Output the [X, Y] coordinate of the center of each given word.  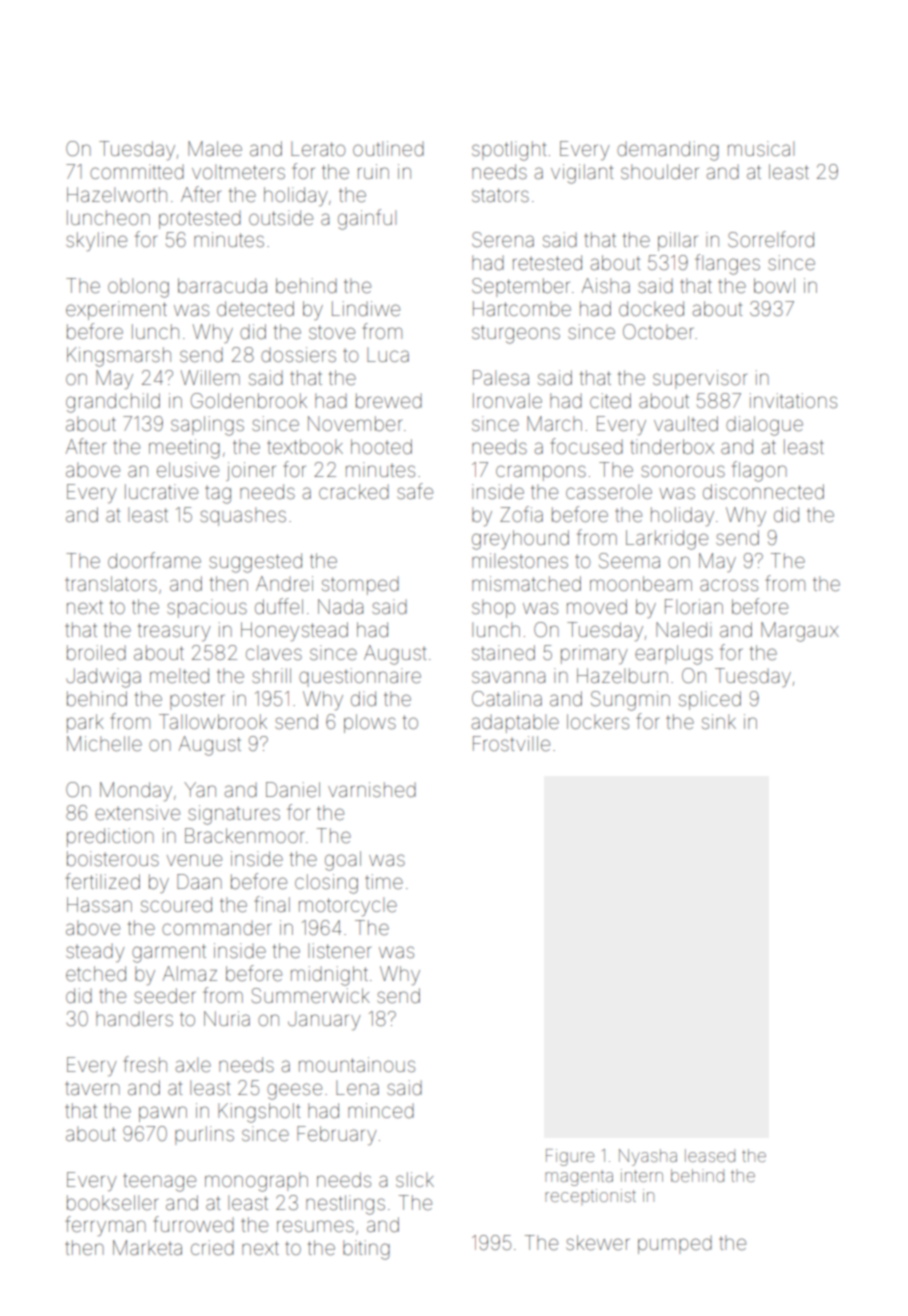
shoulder [660, 171]
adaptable [515, 723]
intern [642, 1175]
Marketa [147, 1247]
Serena [503, 239]
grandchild [113, 403]
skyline [96, 241]
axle [193, 1064]
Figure [570, 1157]
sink [719, 721]
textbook [305, 446]
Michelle [104, 743]
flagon [759, 471]
